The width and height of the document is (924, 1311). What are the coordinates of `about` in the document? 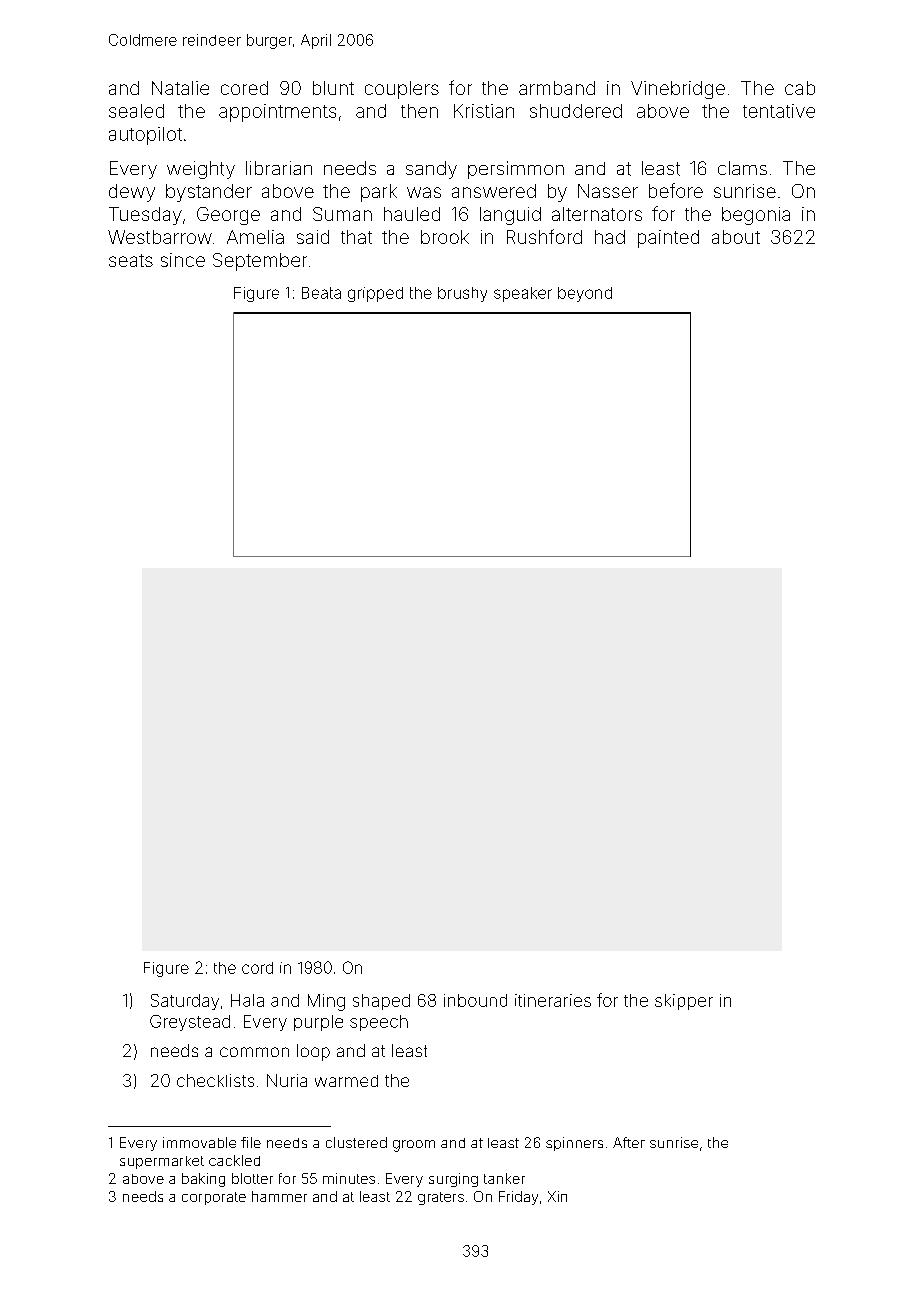 It's located at (736, 237).
